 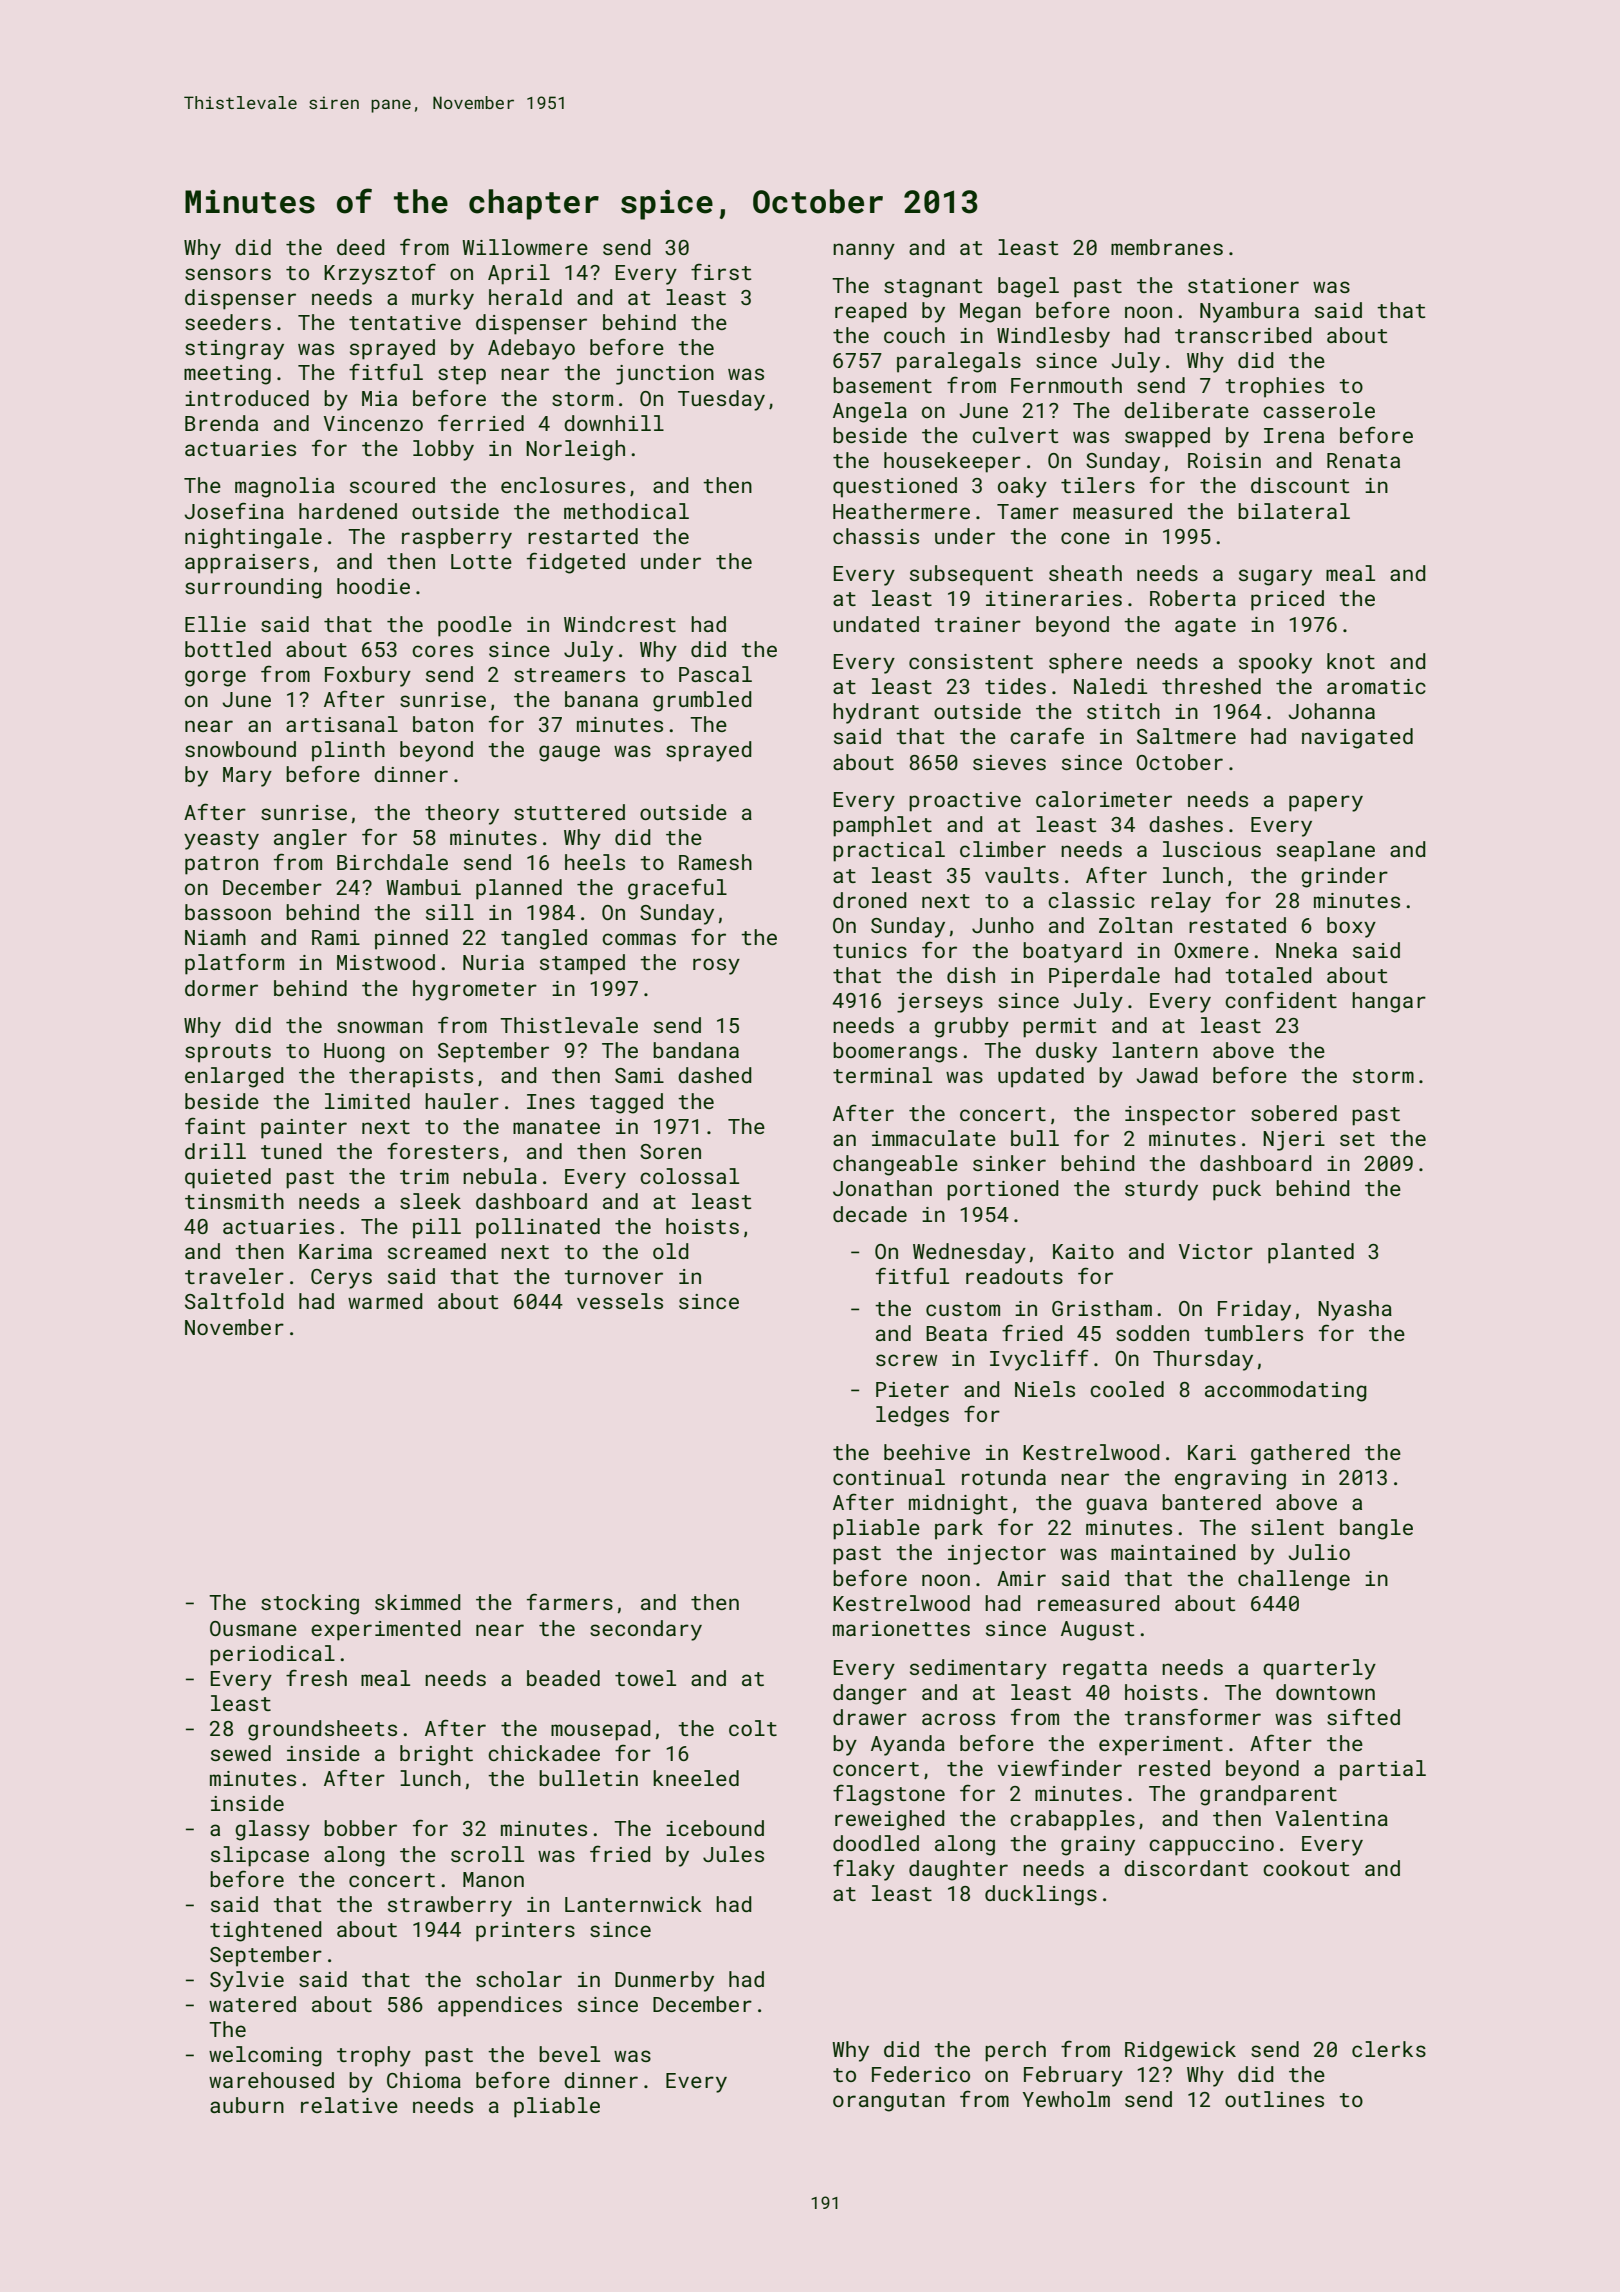 I want to click on Renata, so click(x=1363, y=460).
